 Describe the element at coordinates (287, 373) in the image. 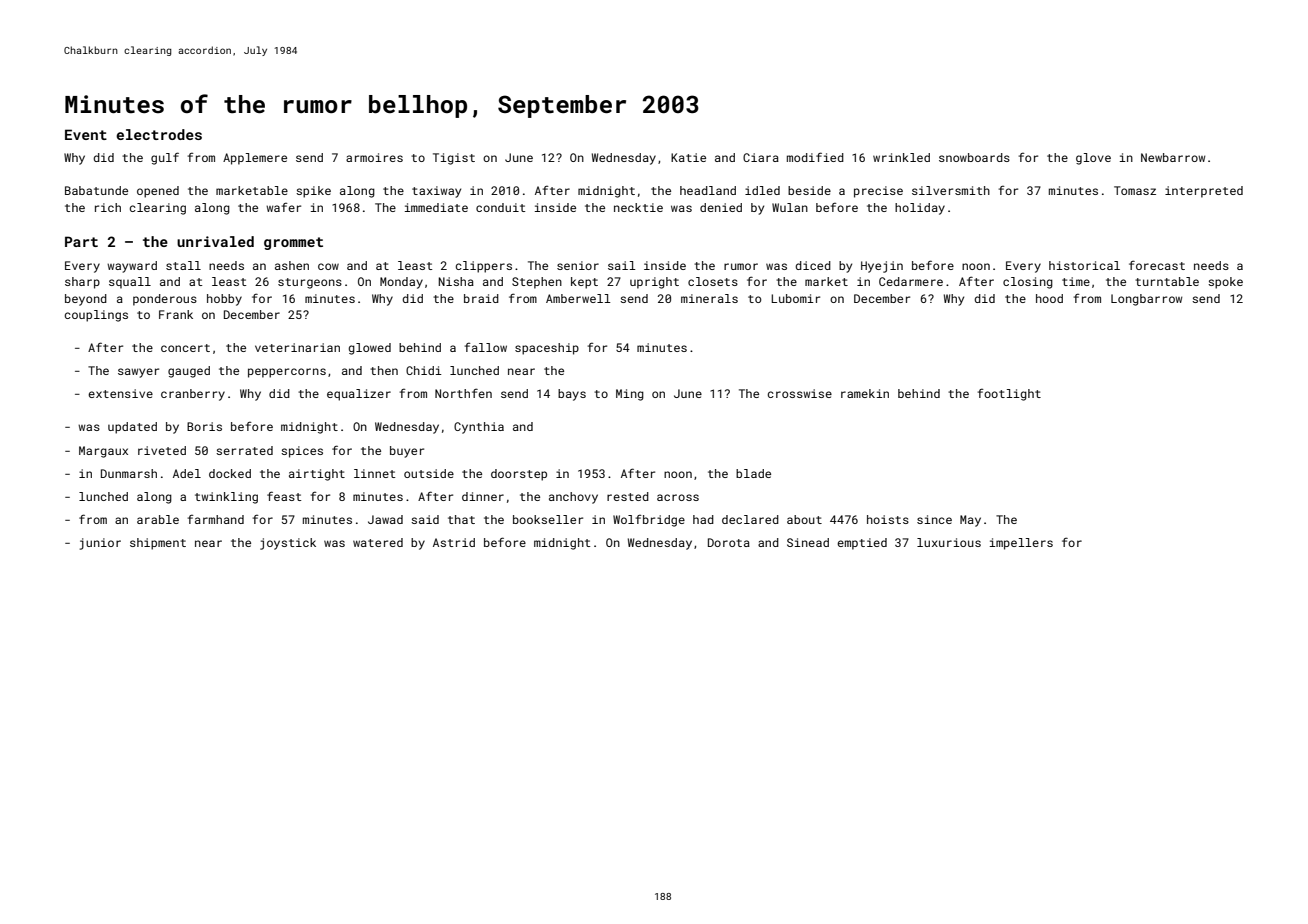

I see `peppercorns` at that location.
